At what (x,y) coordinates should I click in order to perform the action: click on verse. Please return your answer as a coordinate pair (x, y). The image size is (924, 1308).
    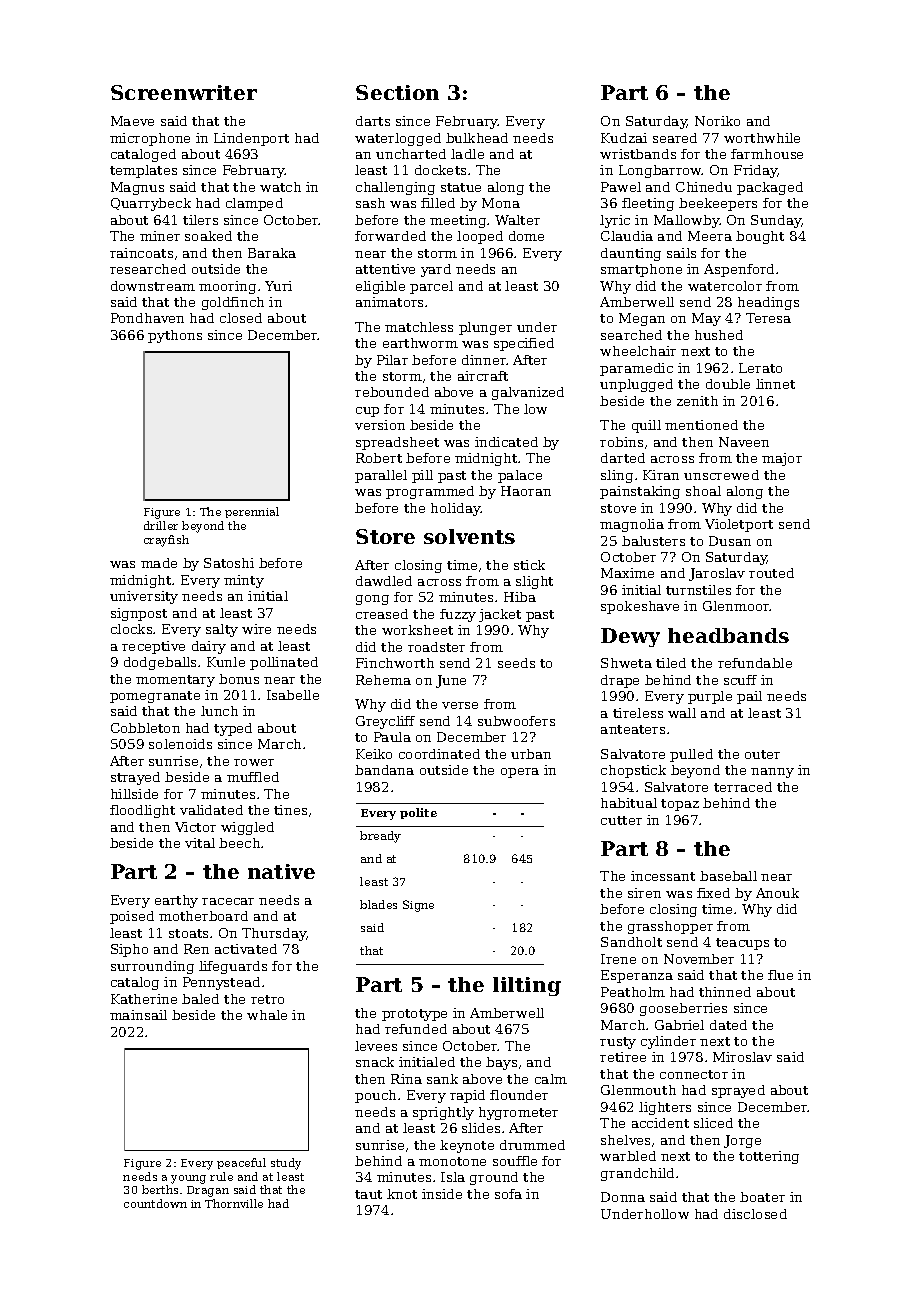
    Looking at the image, I should click on (460, 705).
